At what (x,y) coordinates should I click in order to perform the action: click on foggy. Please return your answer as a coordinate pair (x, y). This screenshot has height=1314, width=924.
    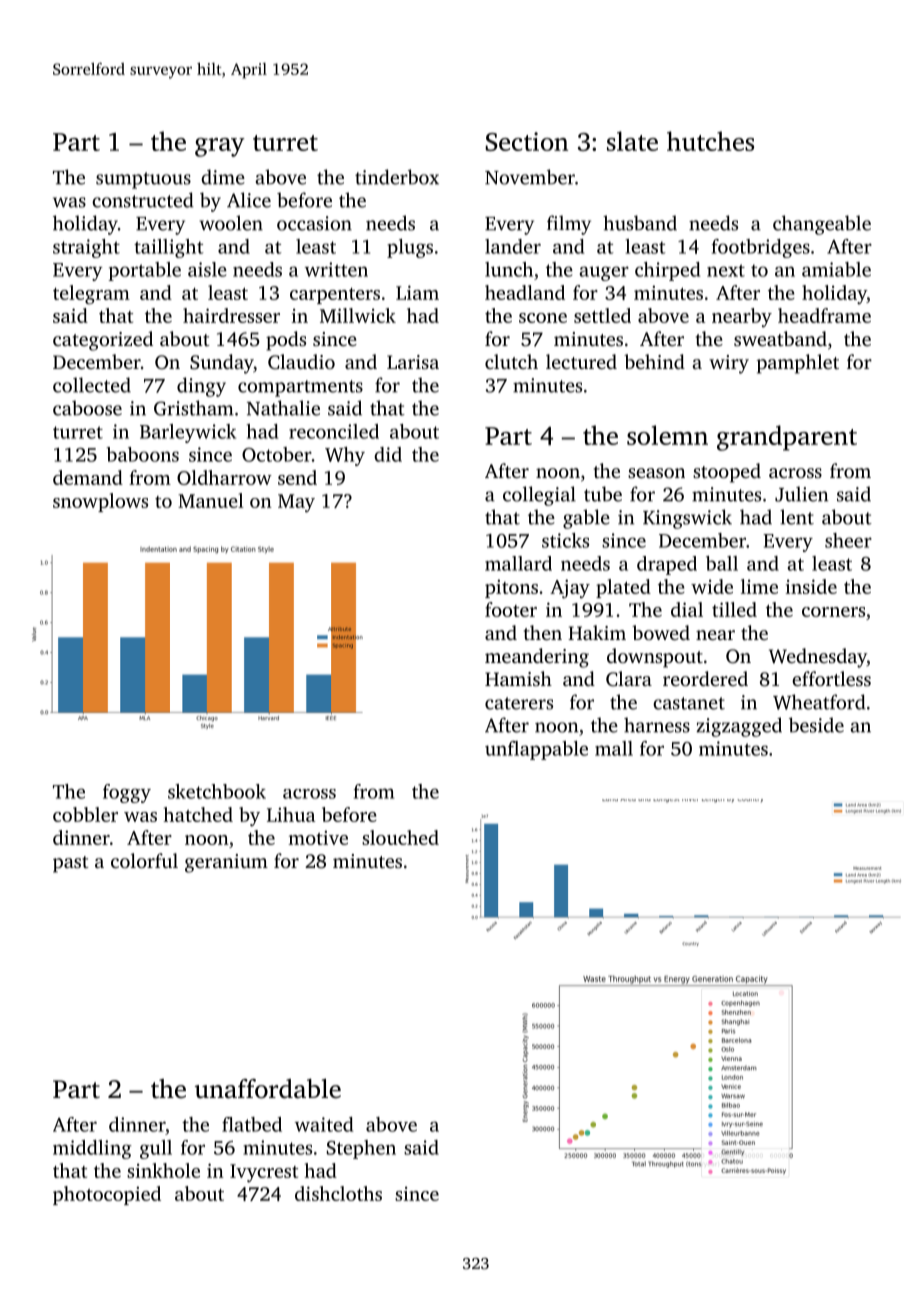
    Looking at the image, I should click on (127, 793).
